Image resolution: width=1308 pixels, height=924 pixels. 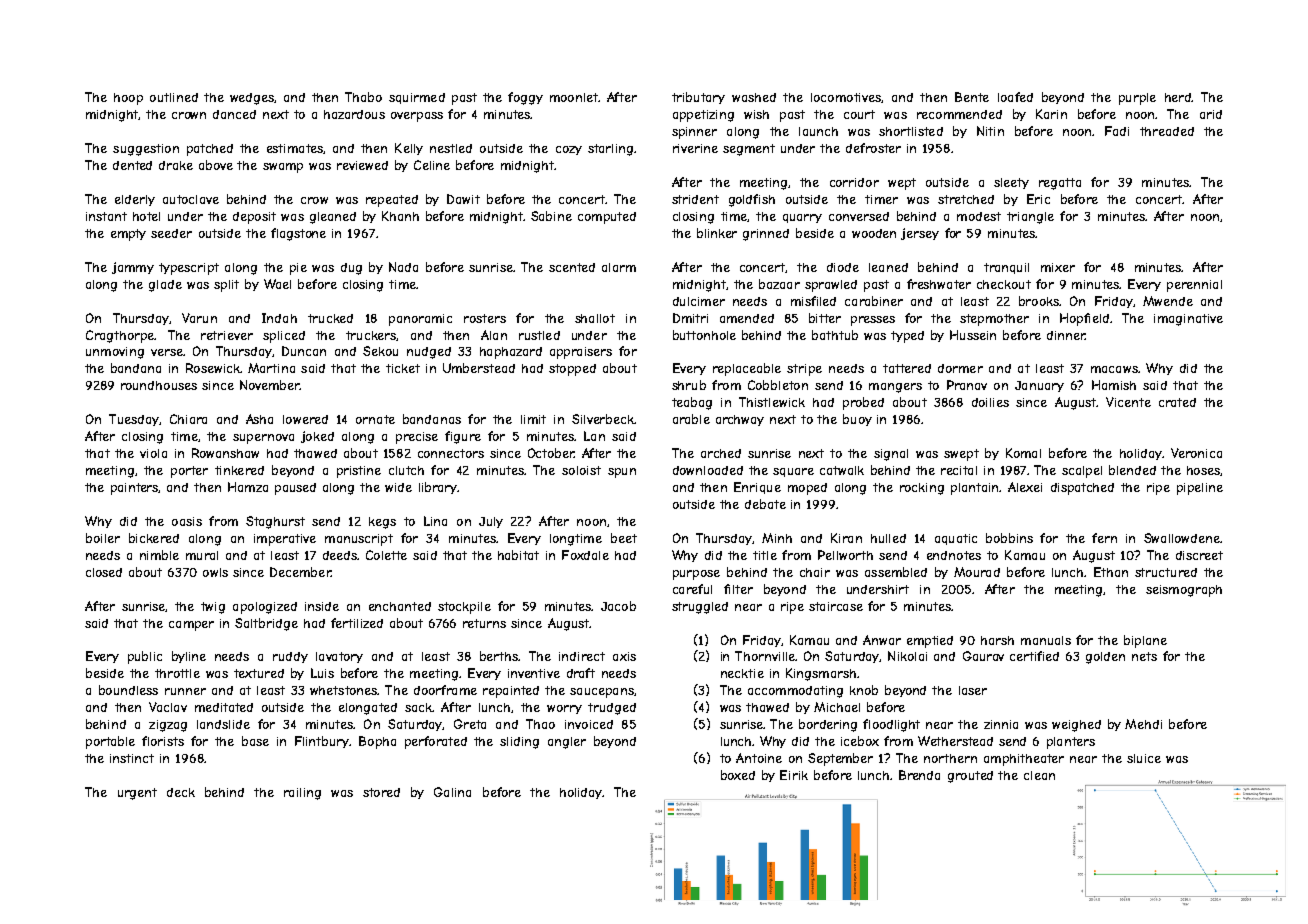 I want to click on Thabo, so click(x=363, y=97).
